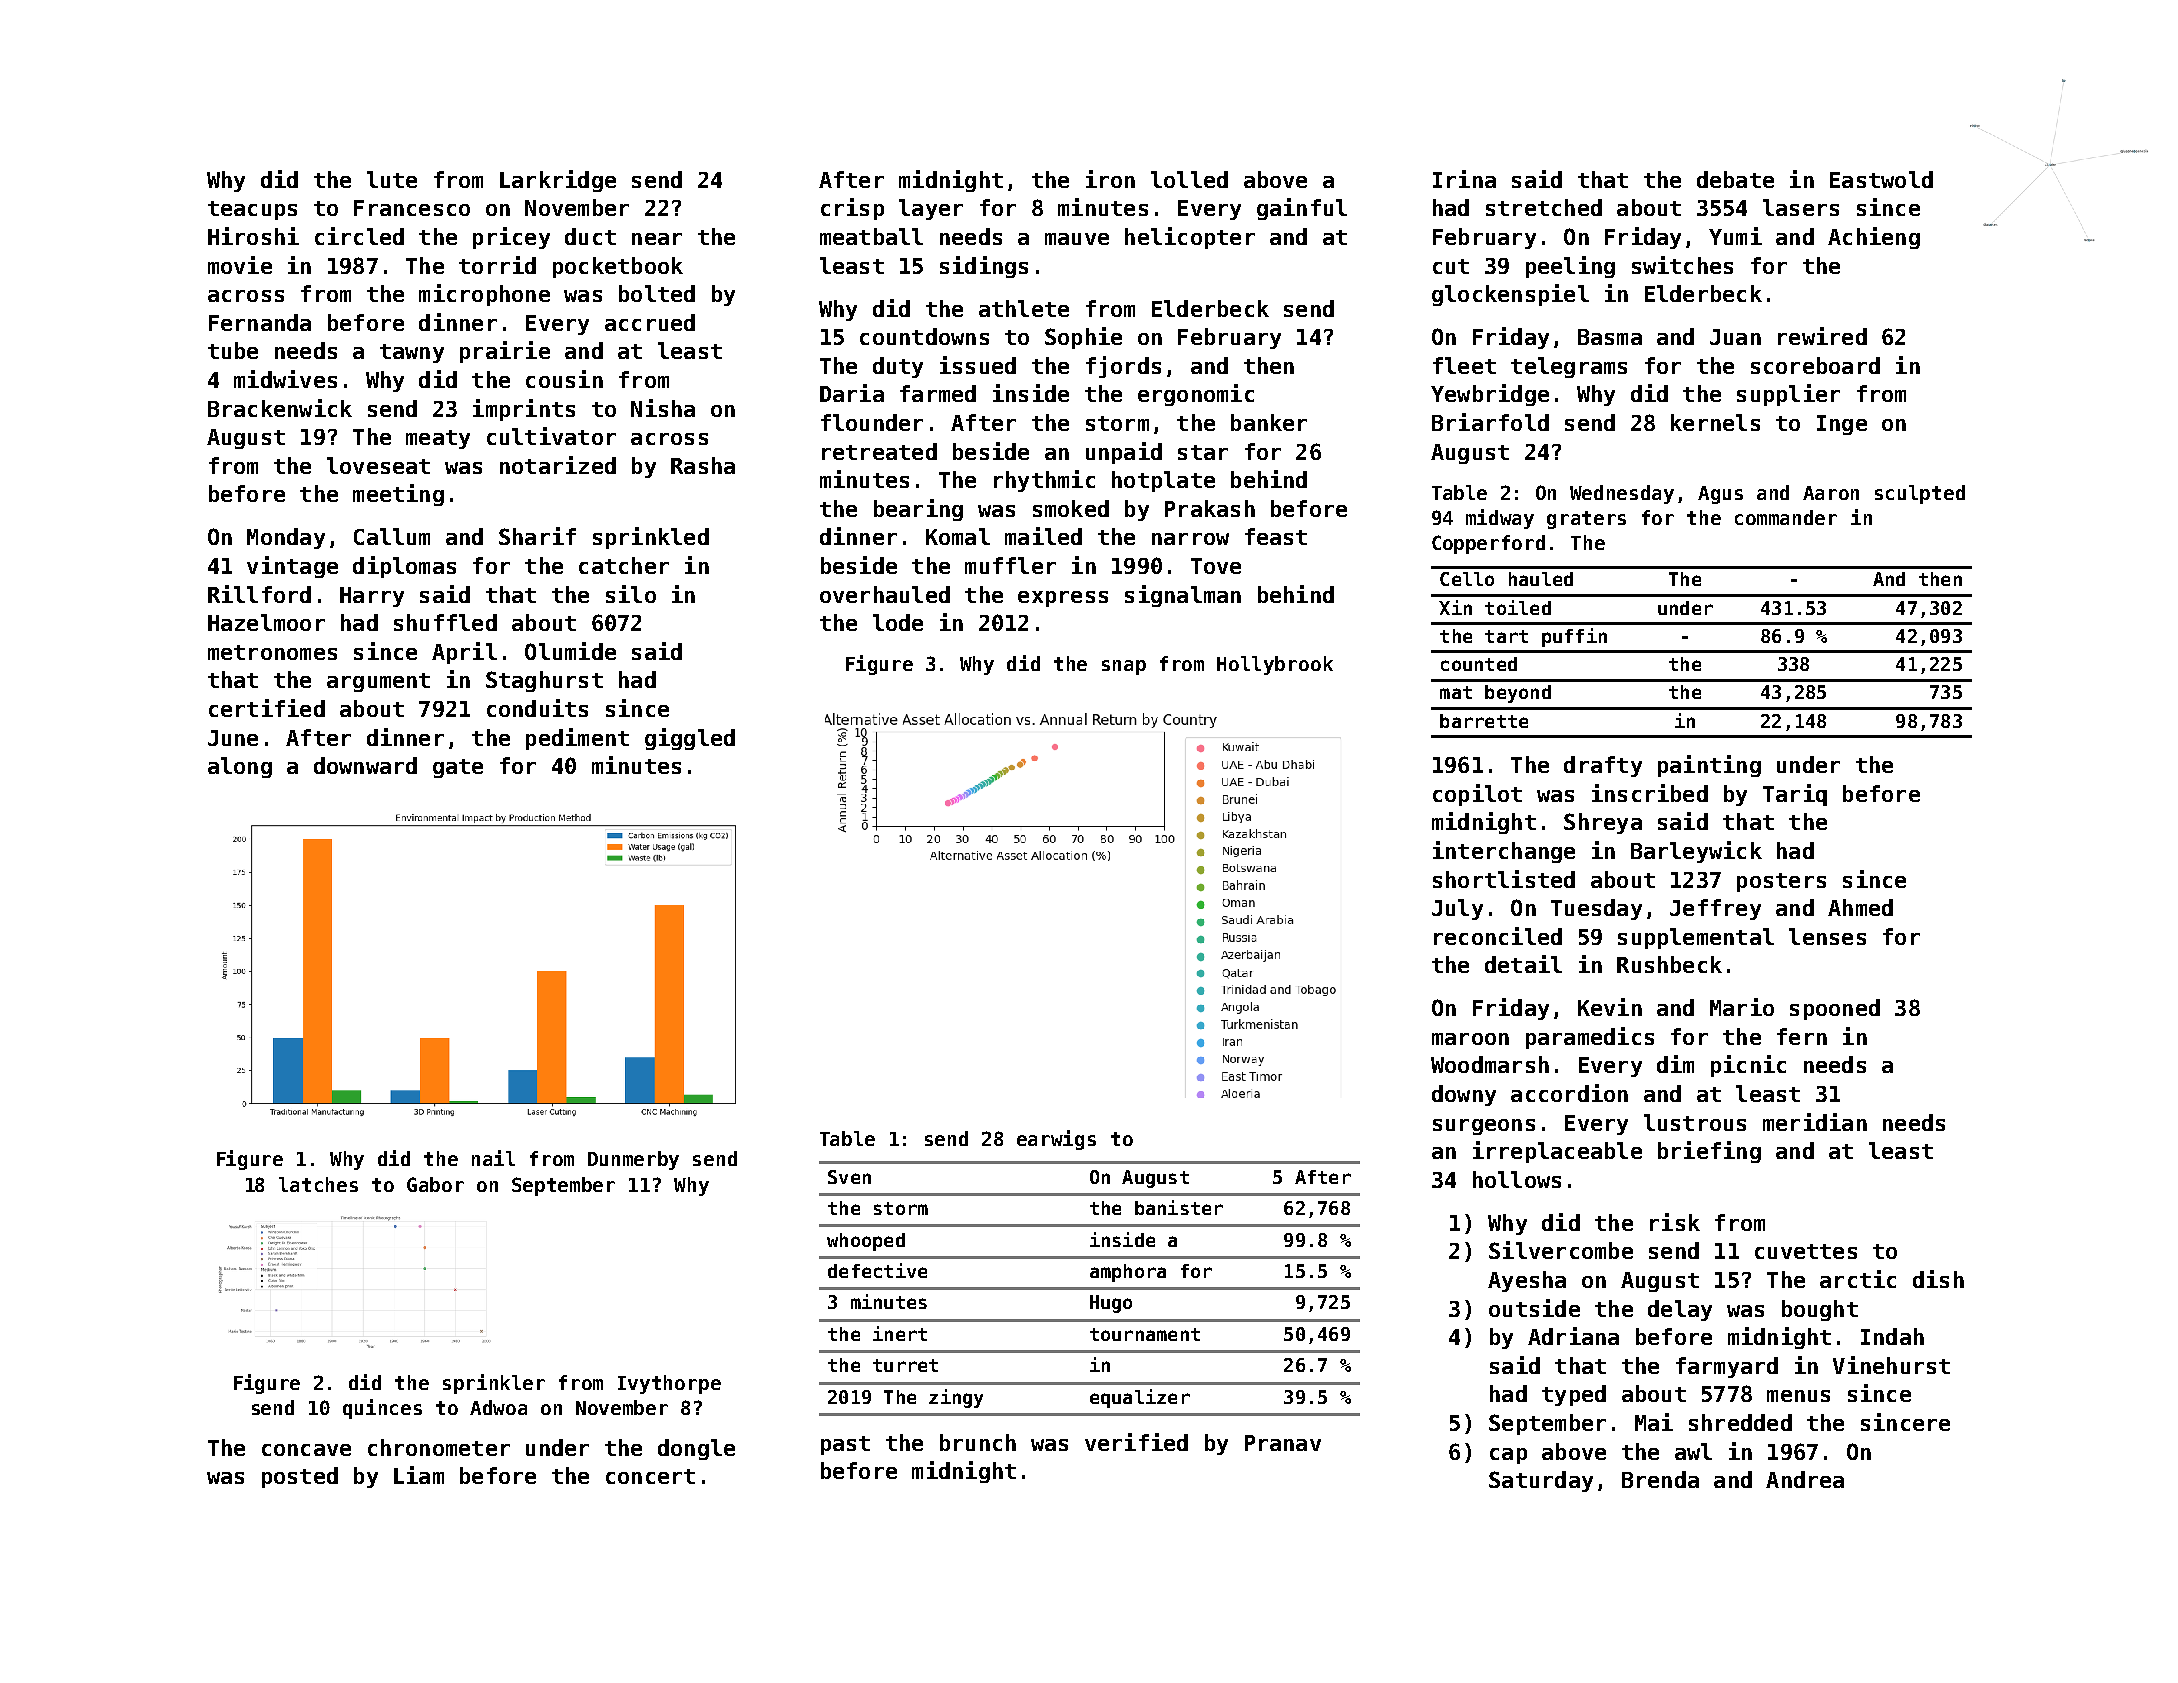 Image resolution: width=2178 pixels, height=1683 pixels. What do you see at coordinates (1920, 494) in the page?
I see `sculpted` at bounding box center [1920, 494].
